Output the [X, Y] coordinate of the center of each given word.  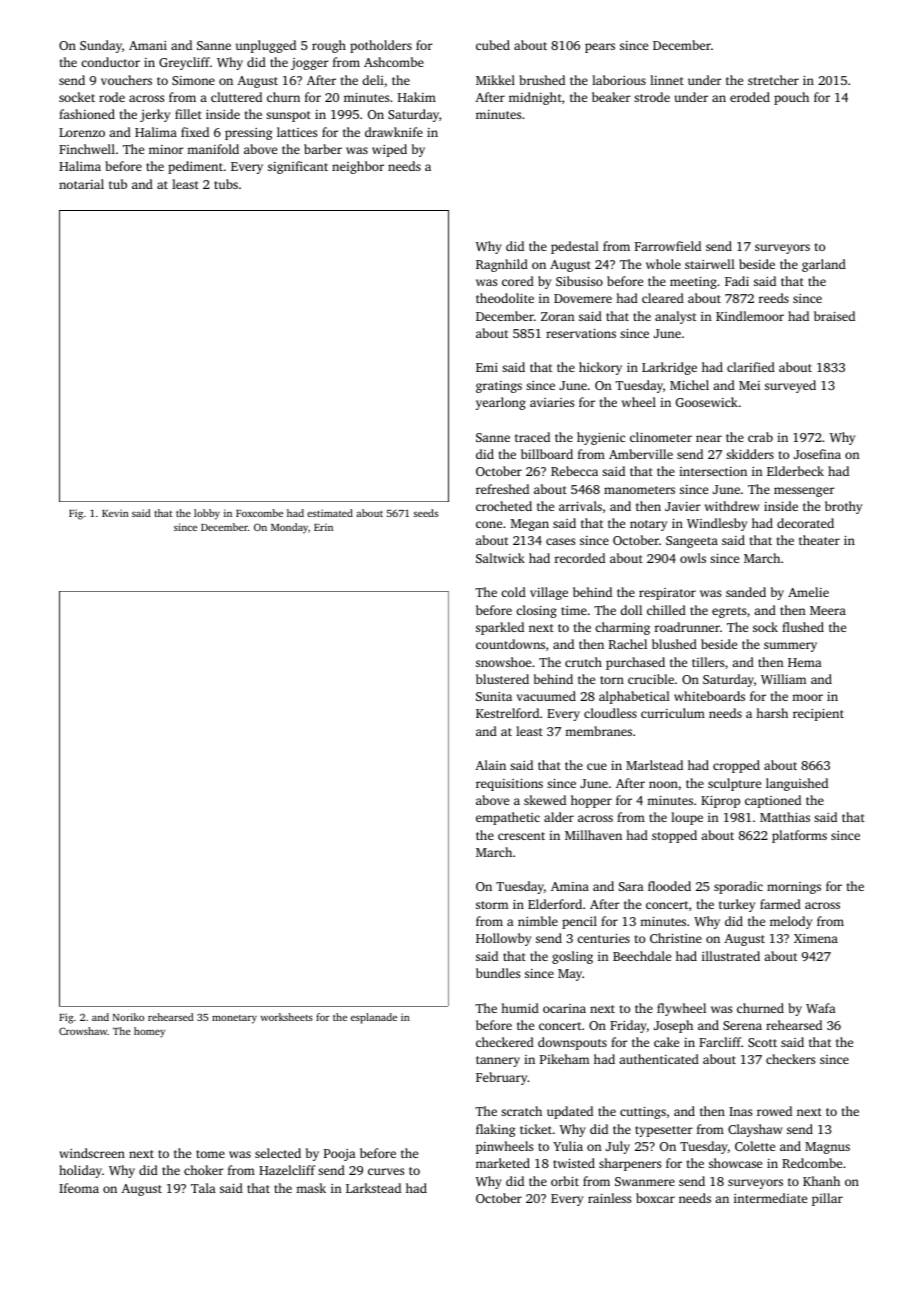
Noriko [128, 1017]
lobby [207, 514]
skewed [545, 800]
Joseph [673, 1026]
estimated [330, 513]
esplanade [374, 1018]
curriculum [673, 713]
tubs [226, 184]
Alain [490, 765]
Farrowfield [668, 246]
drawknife [394, 132]
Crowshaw [83, 1031]
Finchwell [87, 149]
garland [824, 265]
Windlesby [717, 524]
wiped [389, 150]
